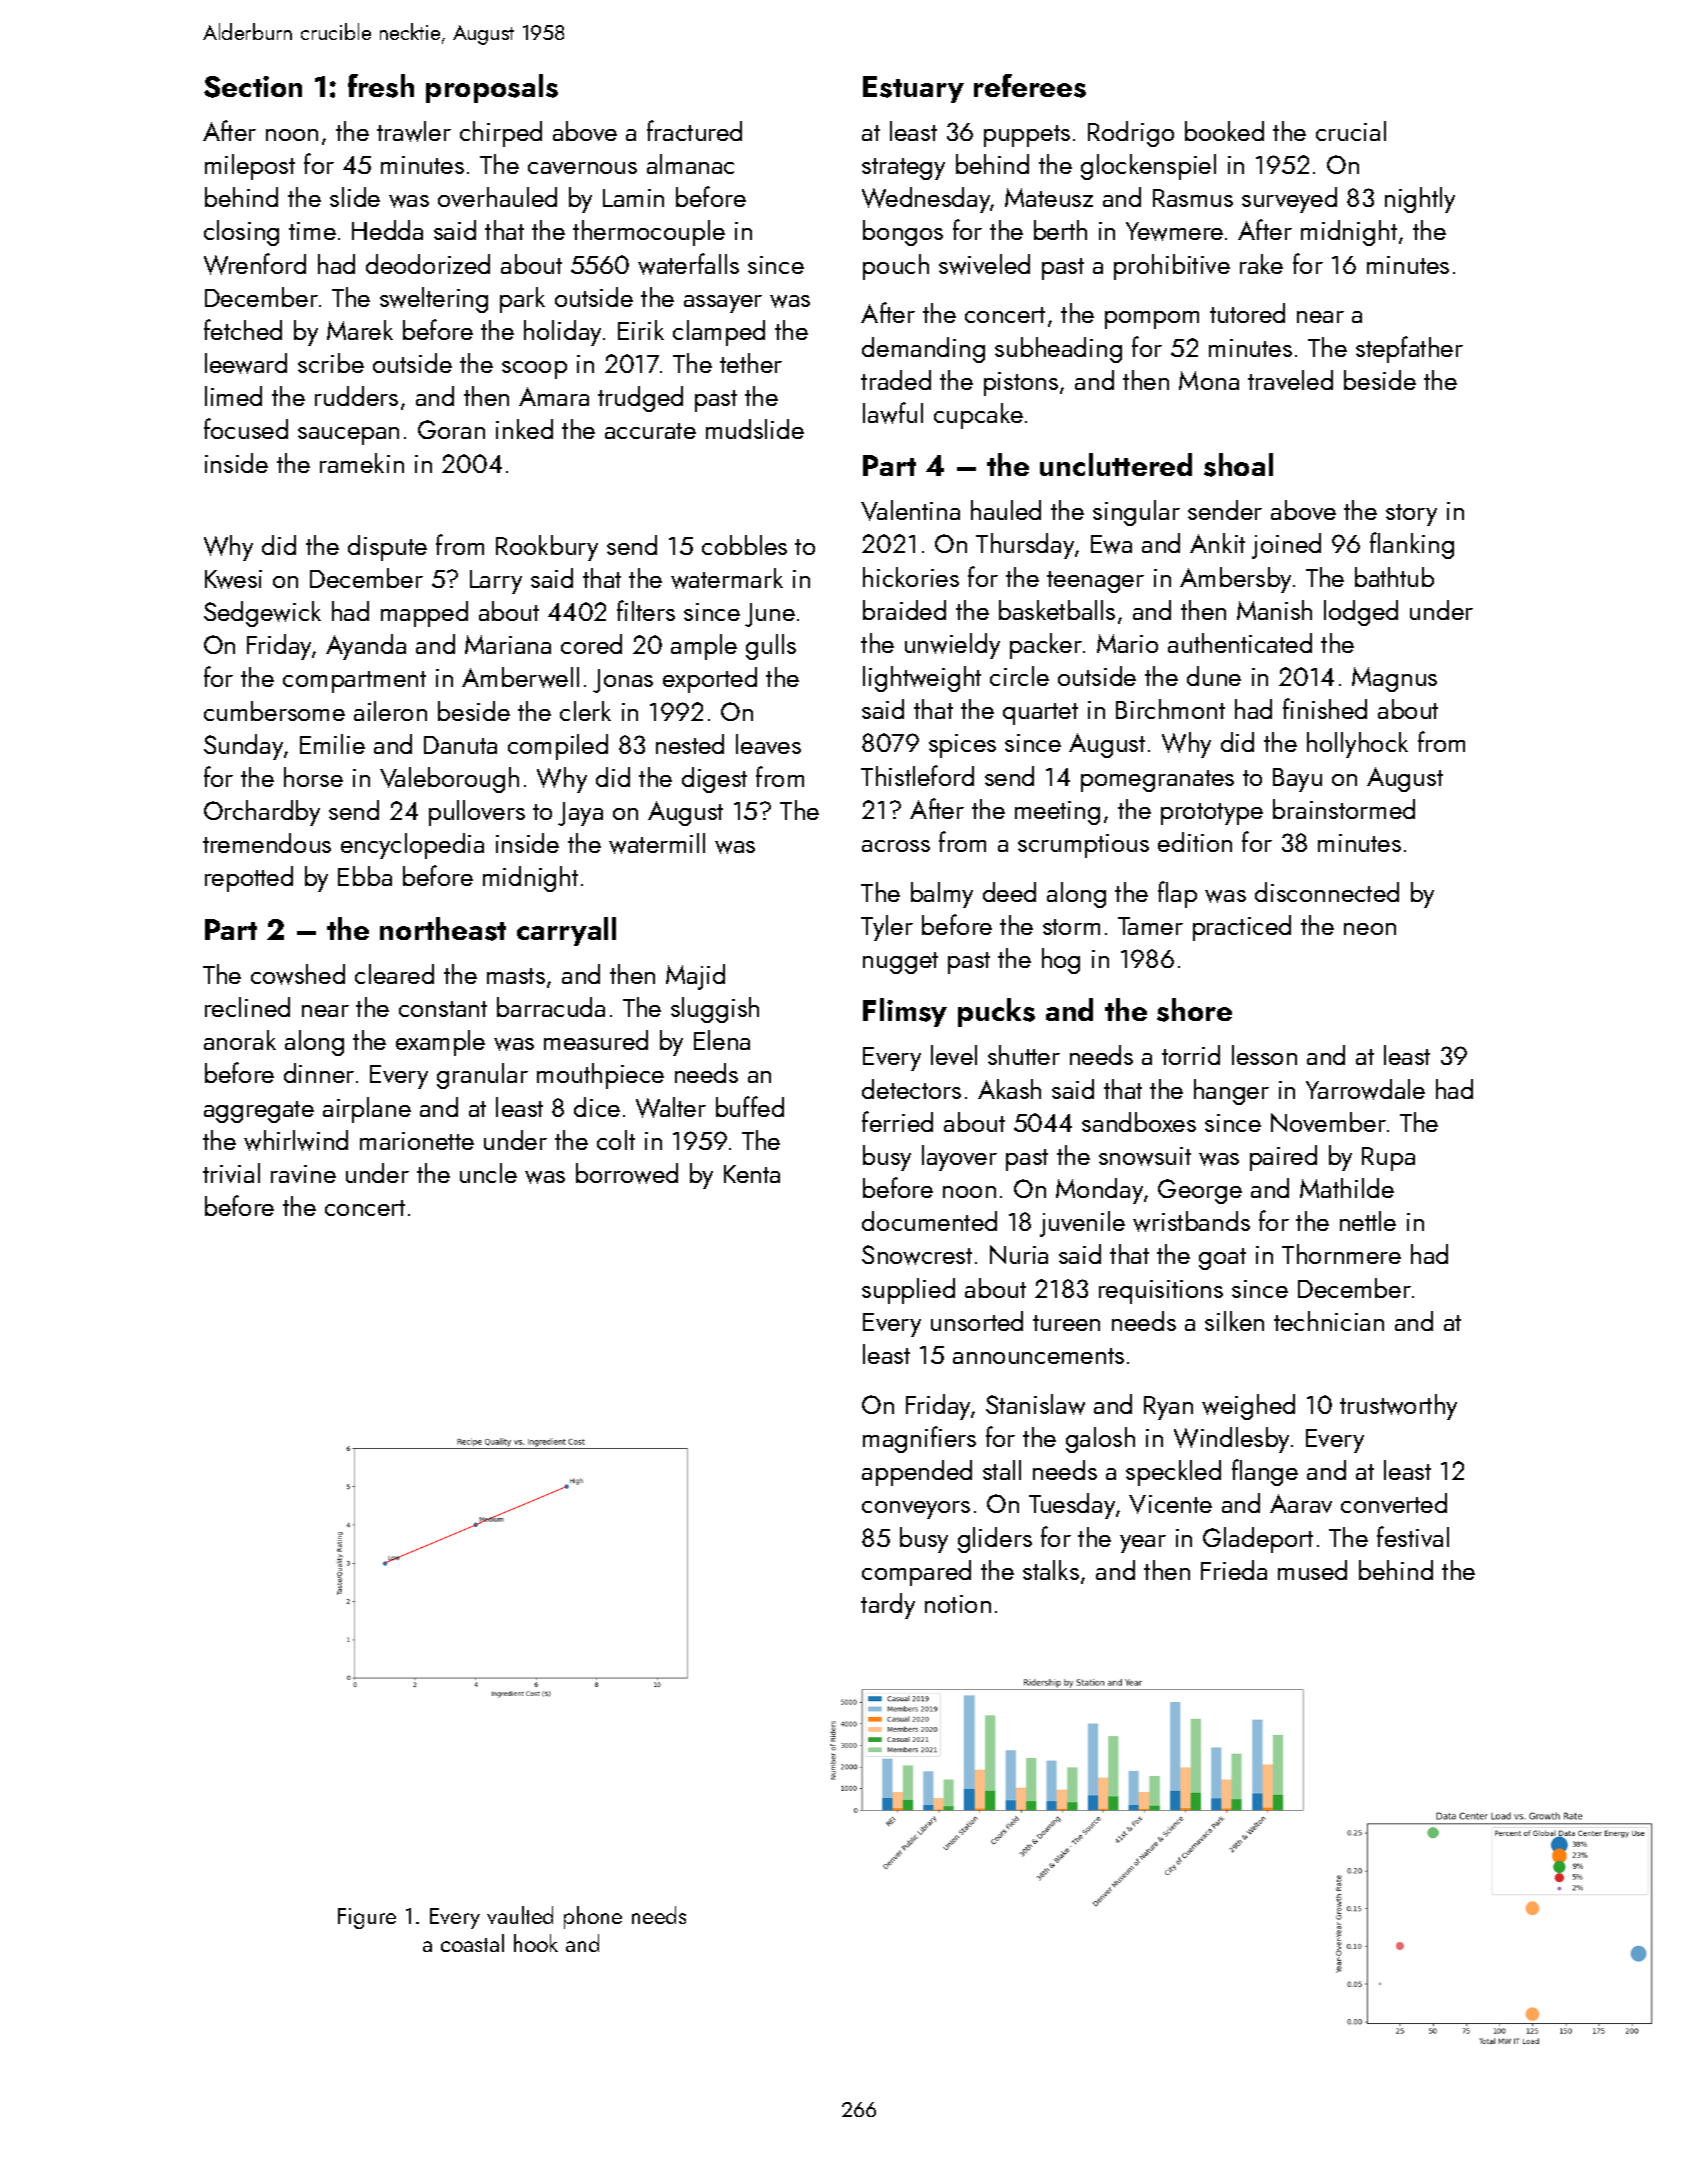 This image has width=1683, height=2178. Describe the element at coordinates (231, 1173) in the image. I see `trivial` at that location.
